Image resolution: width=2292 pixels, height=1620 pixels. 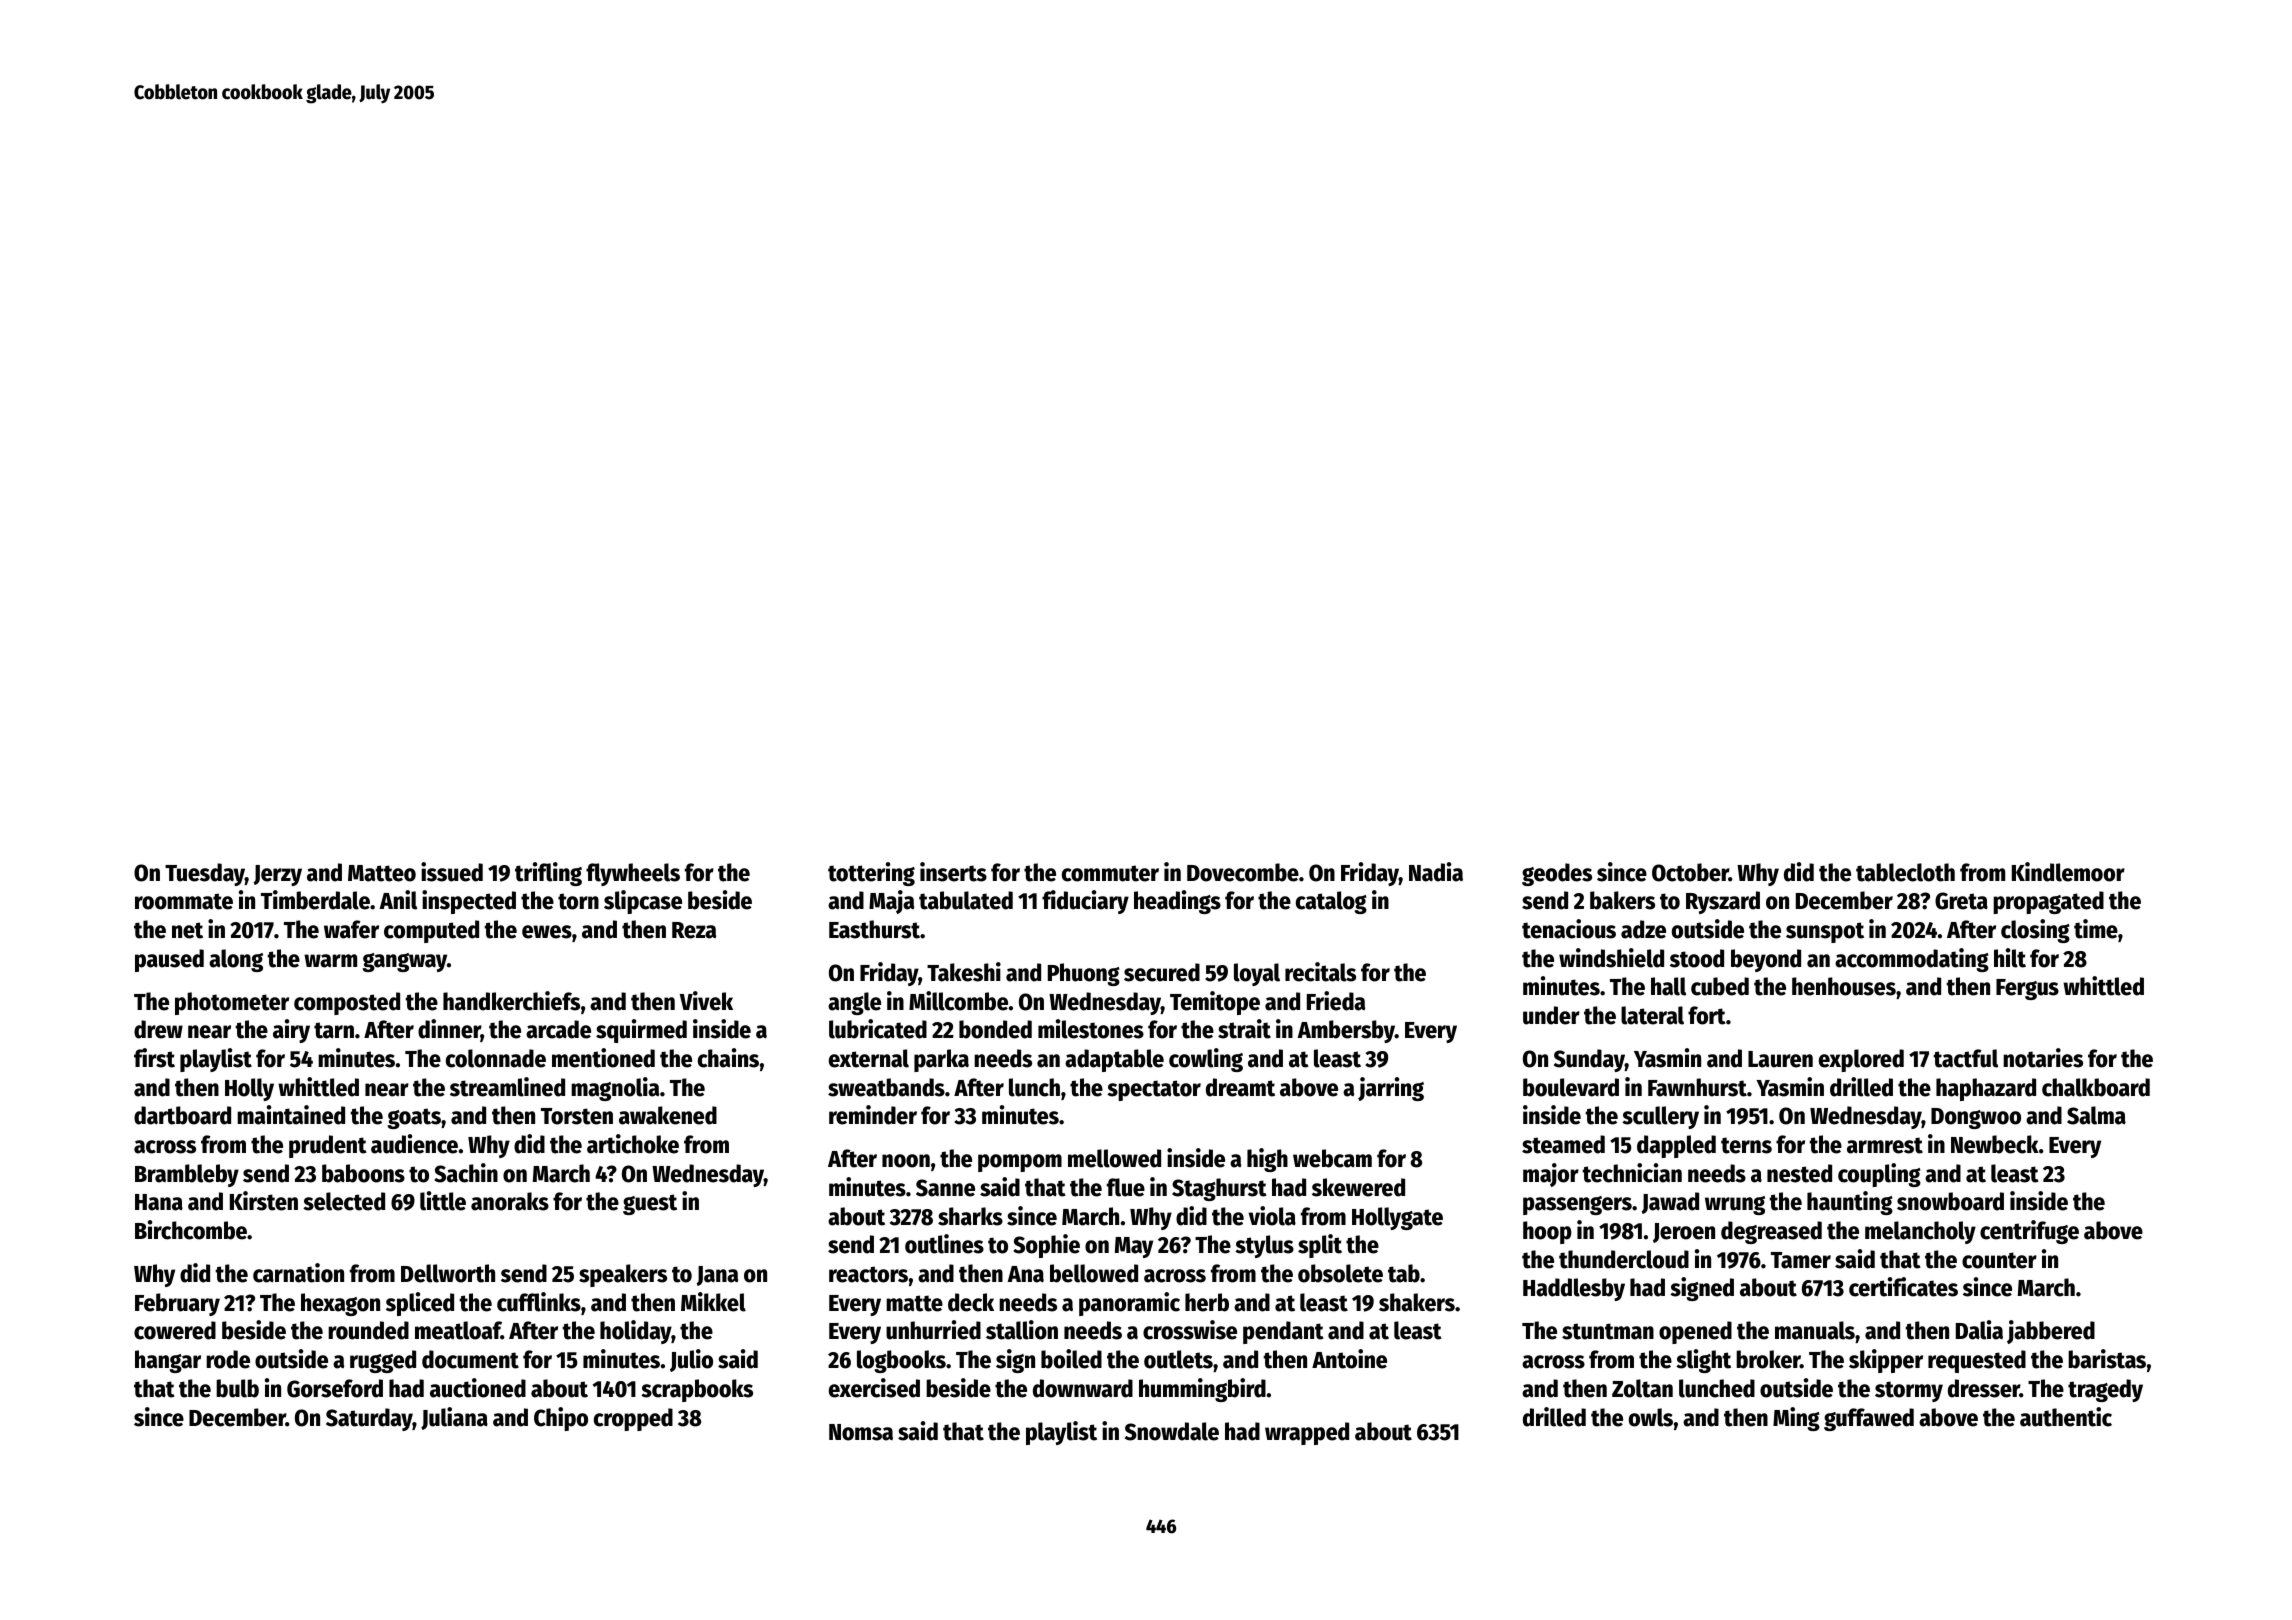 What do you see at coordinates (1979, 1330) in the screenshot?
I see `Dalia` at bounding box center [1979, 1330].
